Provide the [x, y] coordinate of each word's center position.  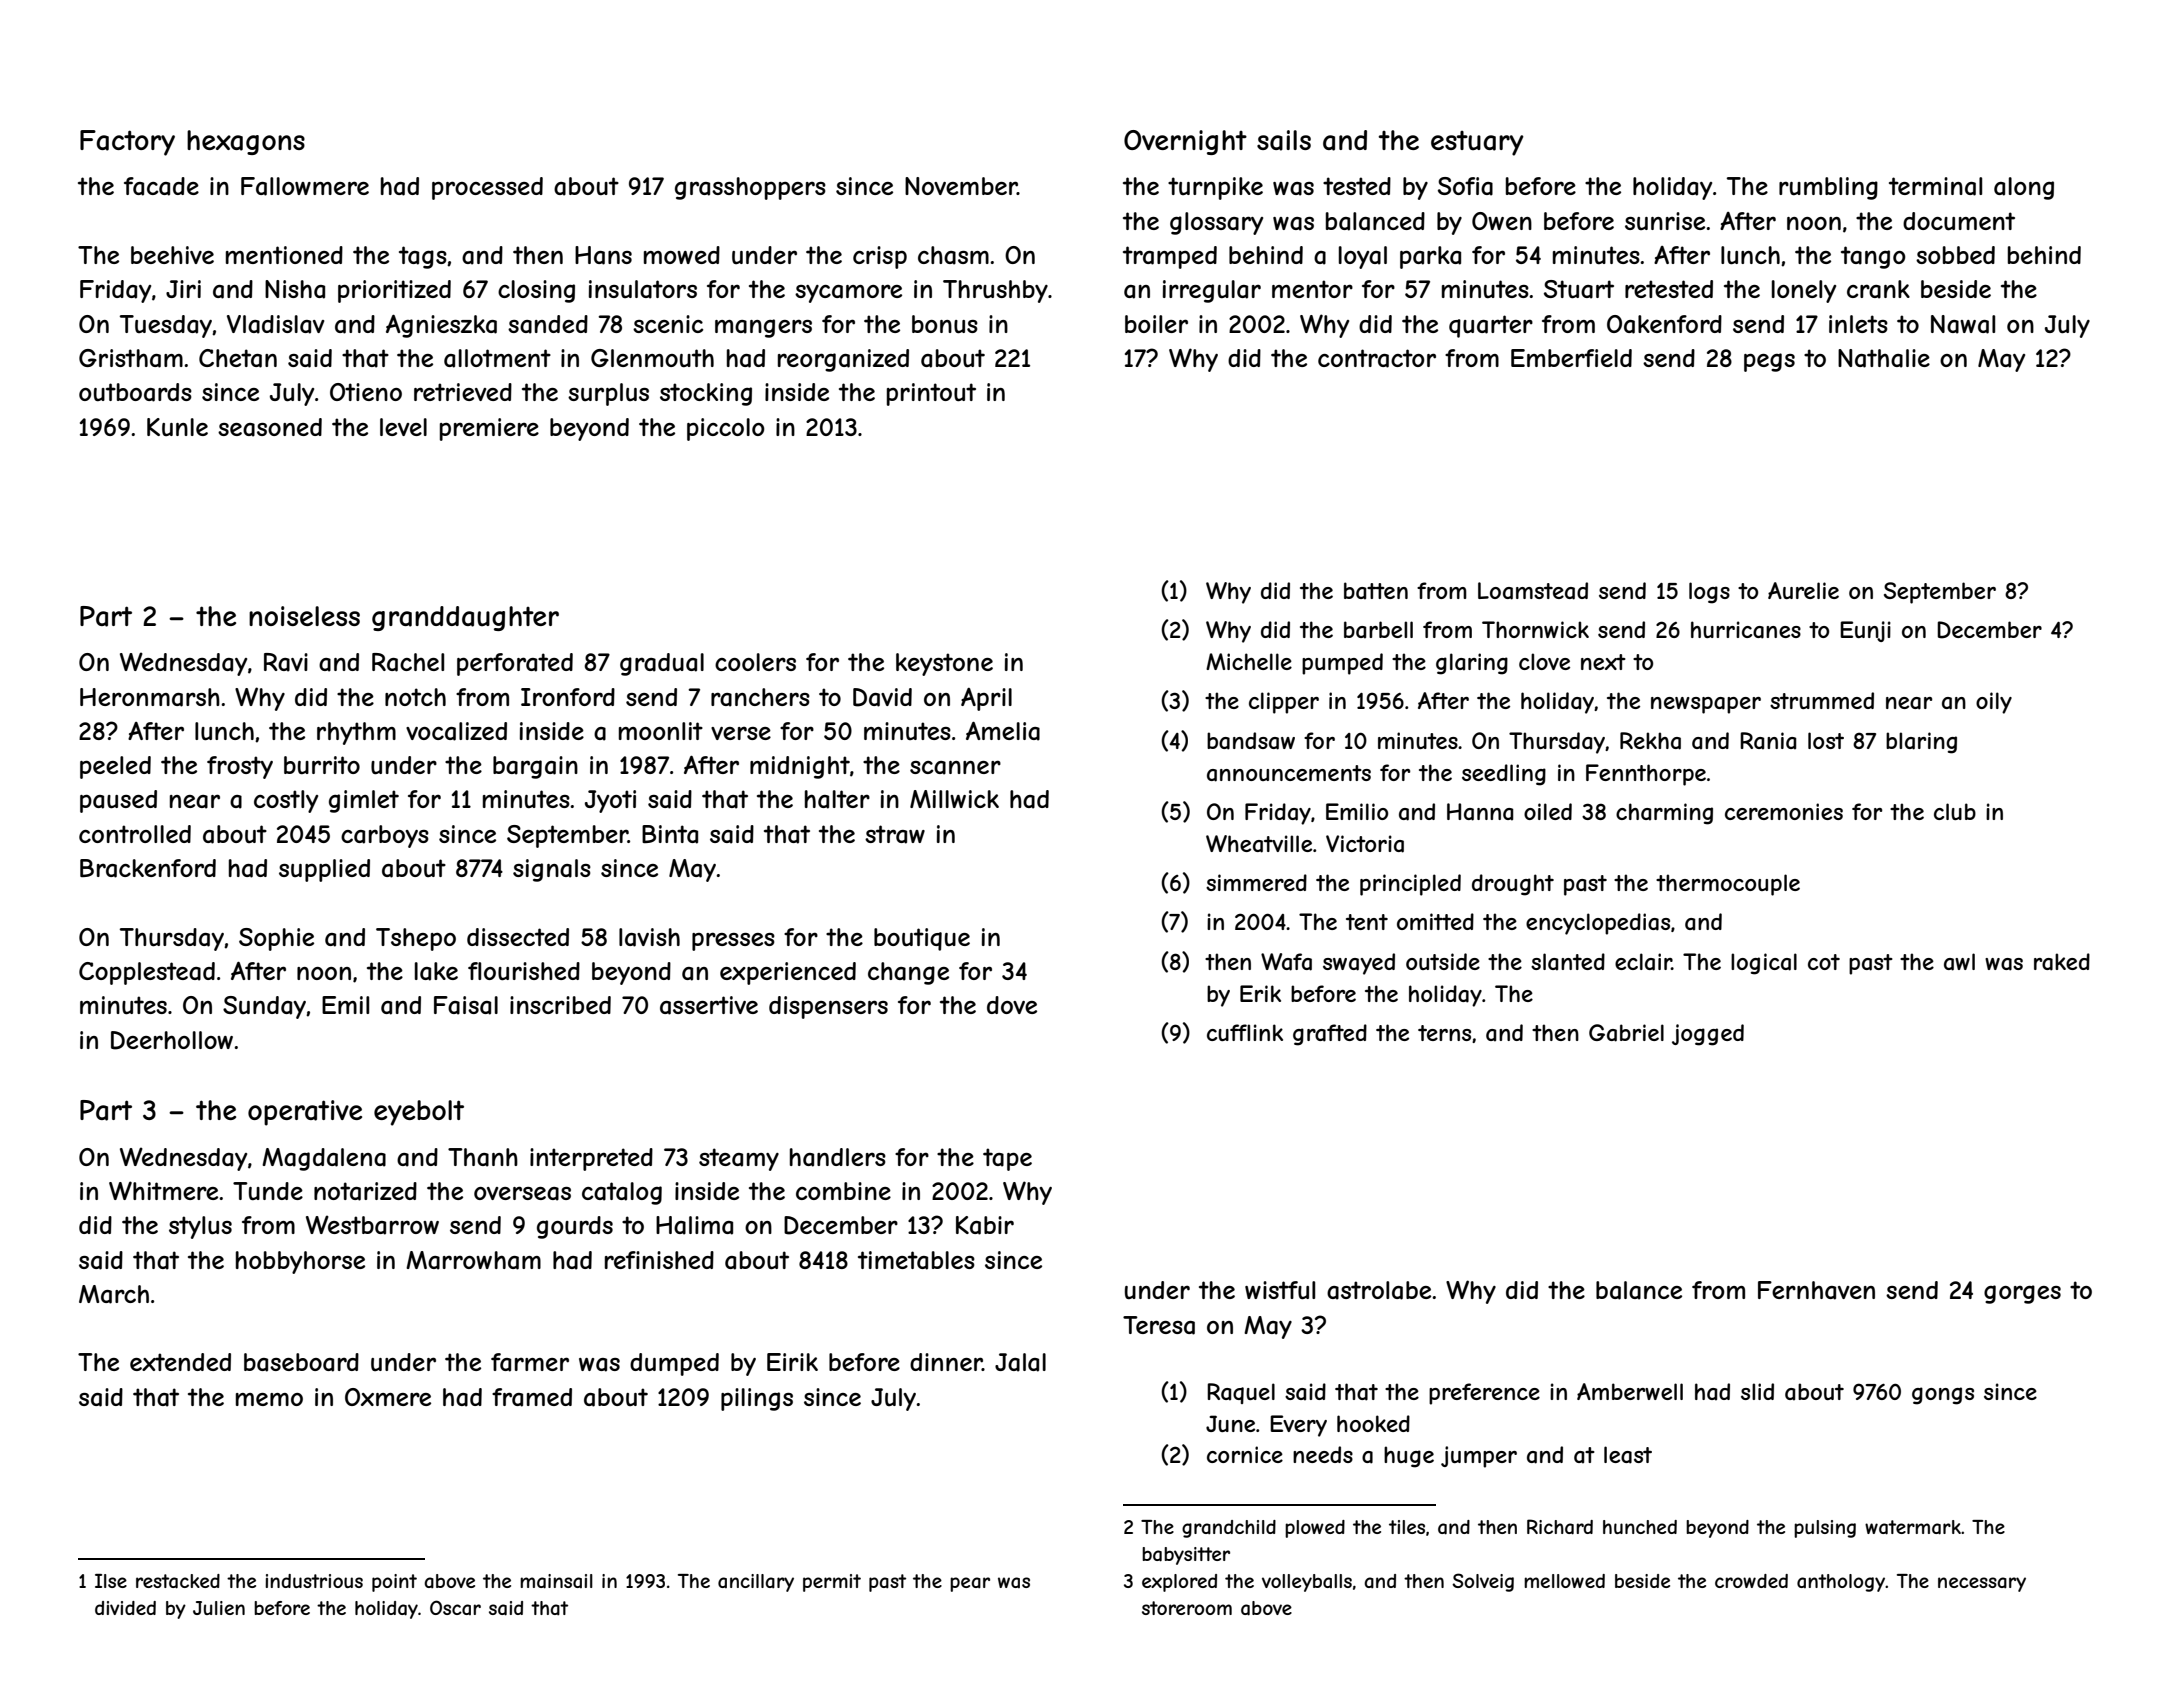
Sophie [276, 939]
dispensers [828, 1007]
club [1955, 811]
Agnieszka [441, 326]
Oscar [455, 1607]
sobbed [1955, 255]
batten [1376, 591]
